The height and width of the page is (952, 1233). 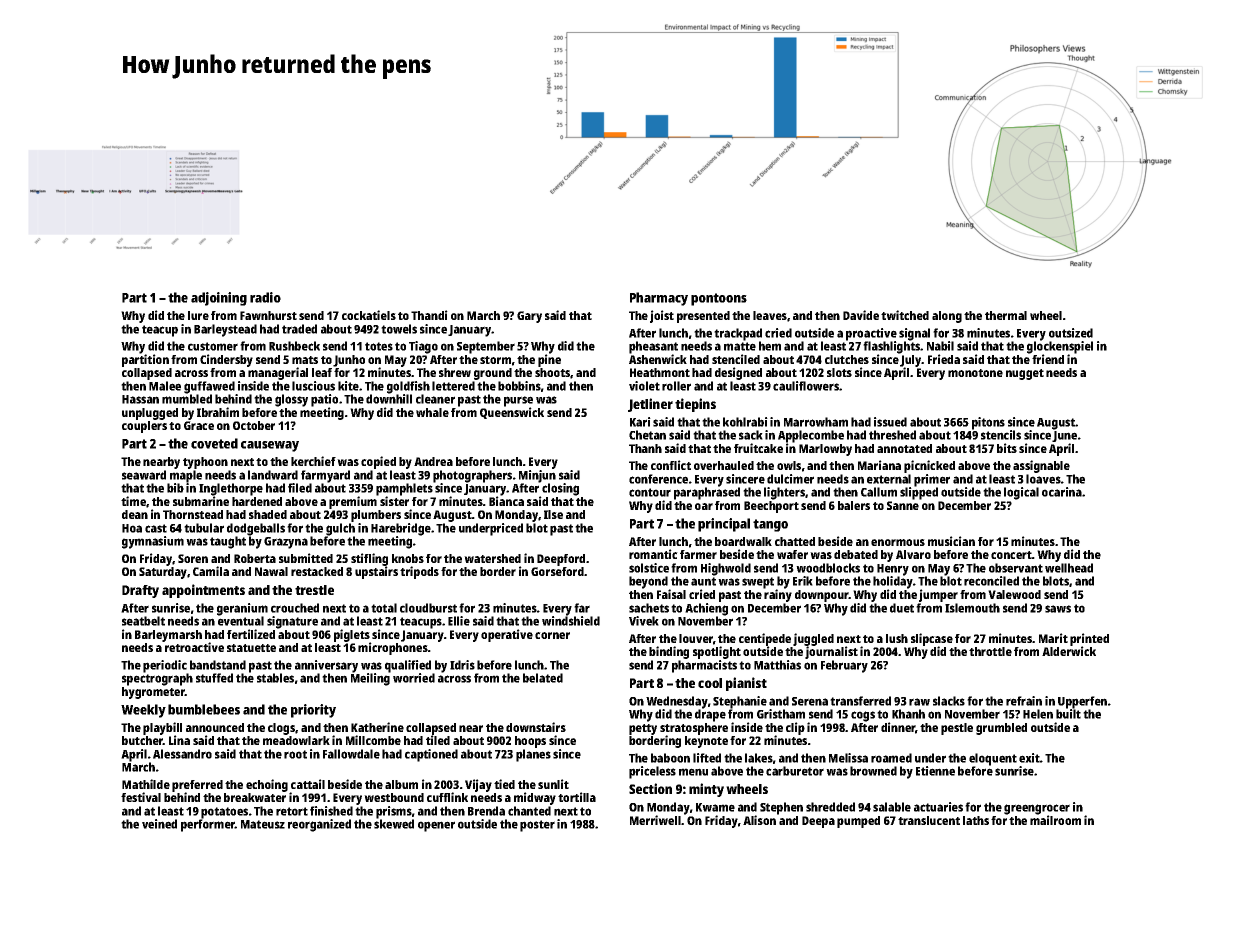 I want to click on Thornstead, so click(x=193, y=514).
